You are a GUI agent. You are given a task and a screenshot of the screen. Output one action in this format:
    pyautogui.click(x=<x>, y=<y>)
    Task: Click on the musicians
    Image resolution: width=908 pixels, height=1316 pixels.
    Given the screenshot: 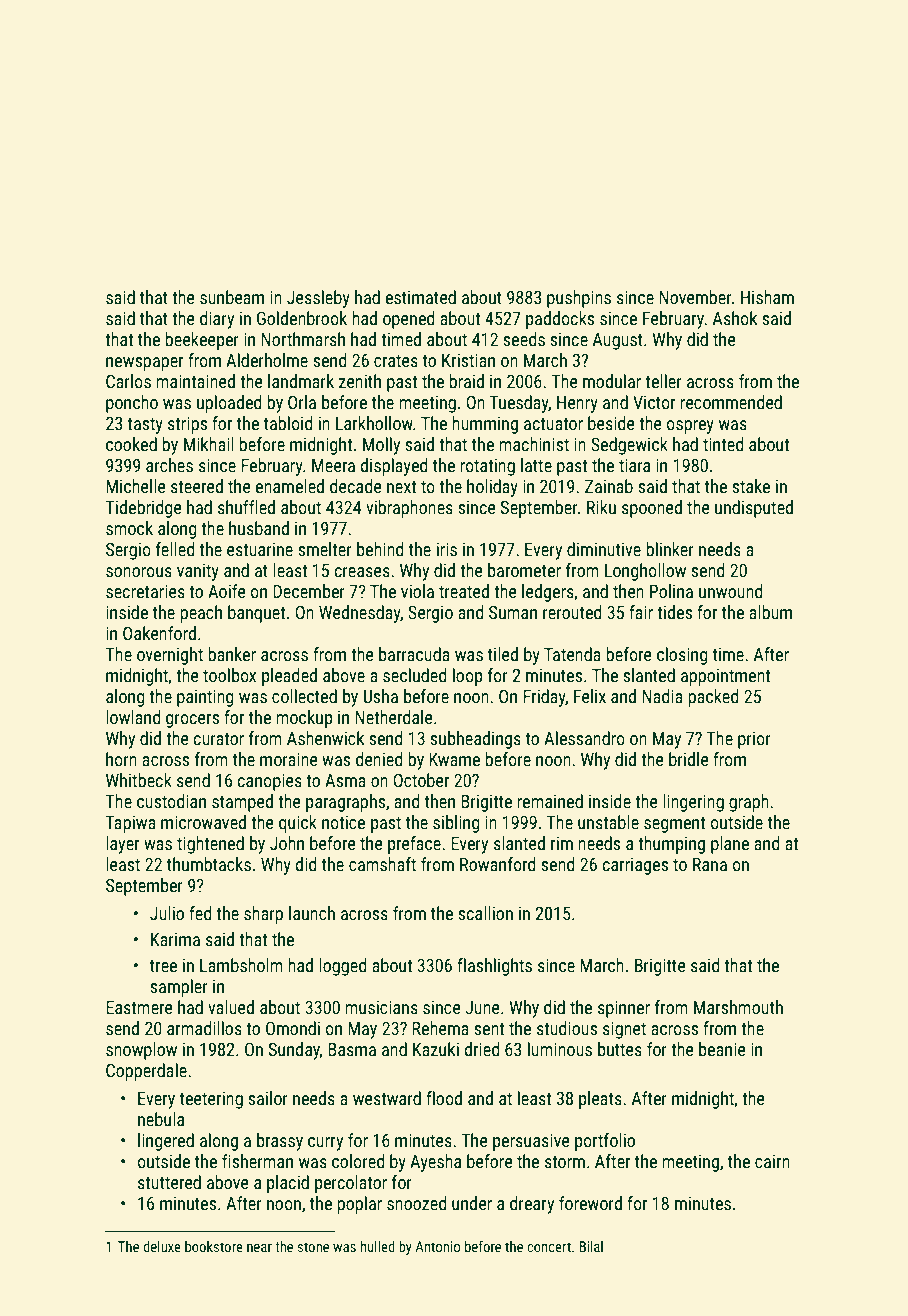 What is the action you would take?
    pyautogui.click(x=381, y=1007)
